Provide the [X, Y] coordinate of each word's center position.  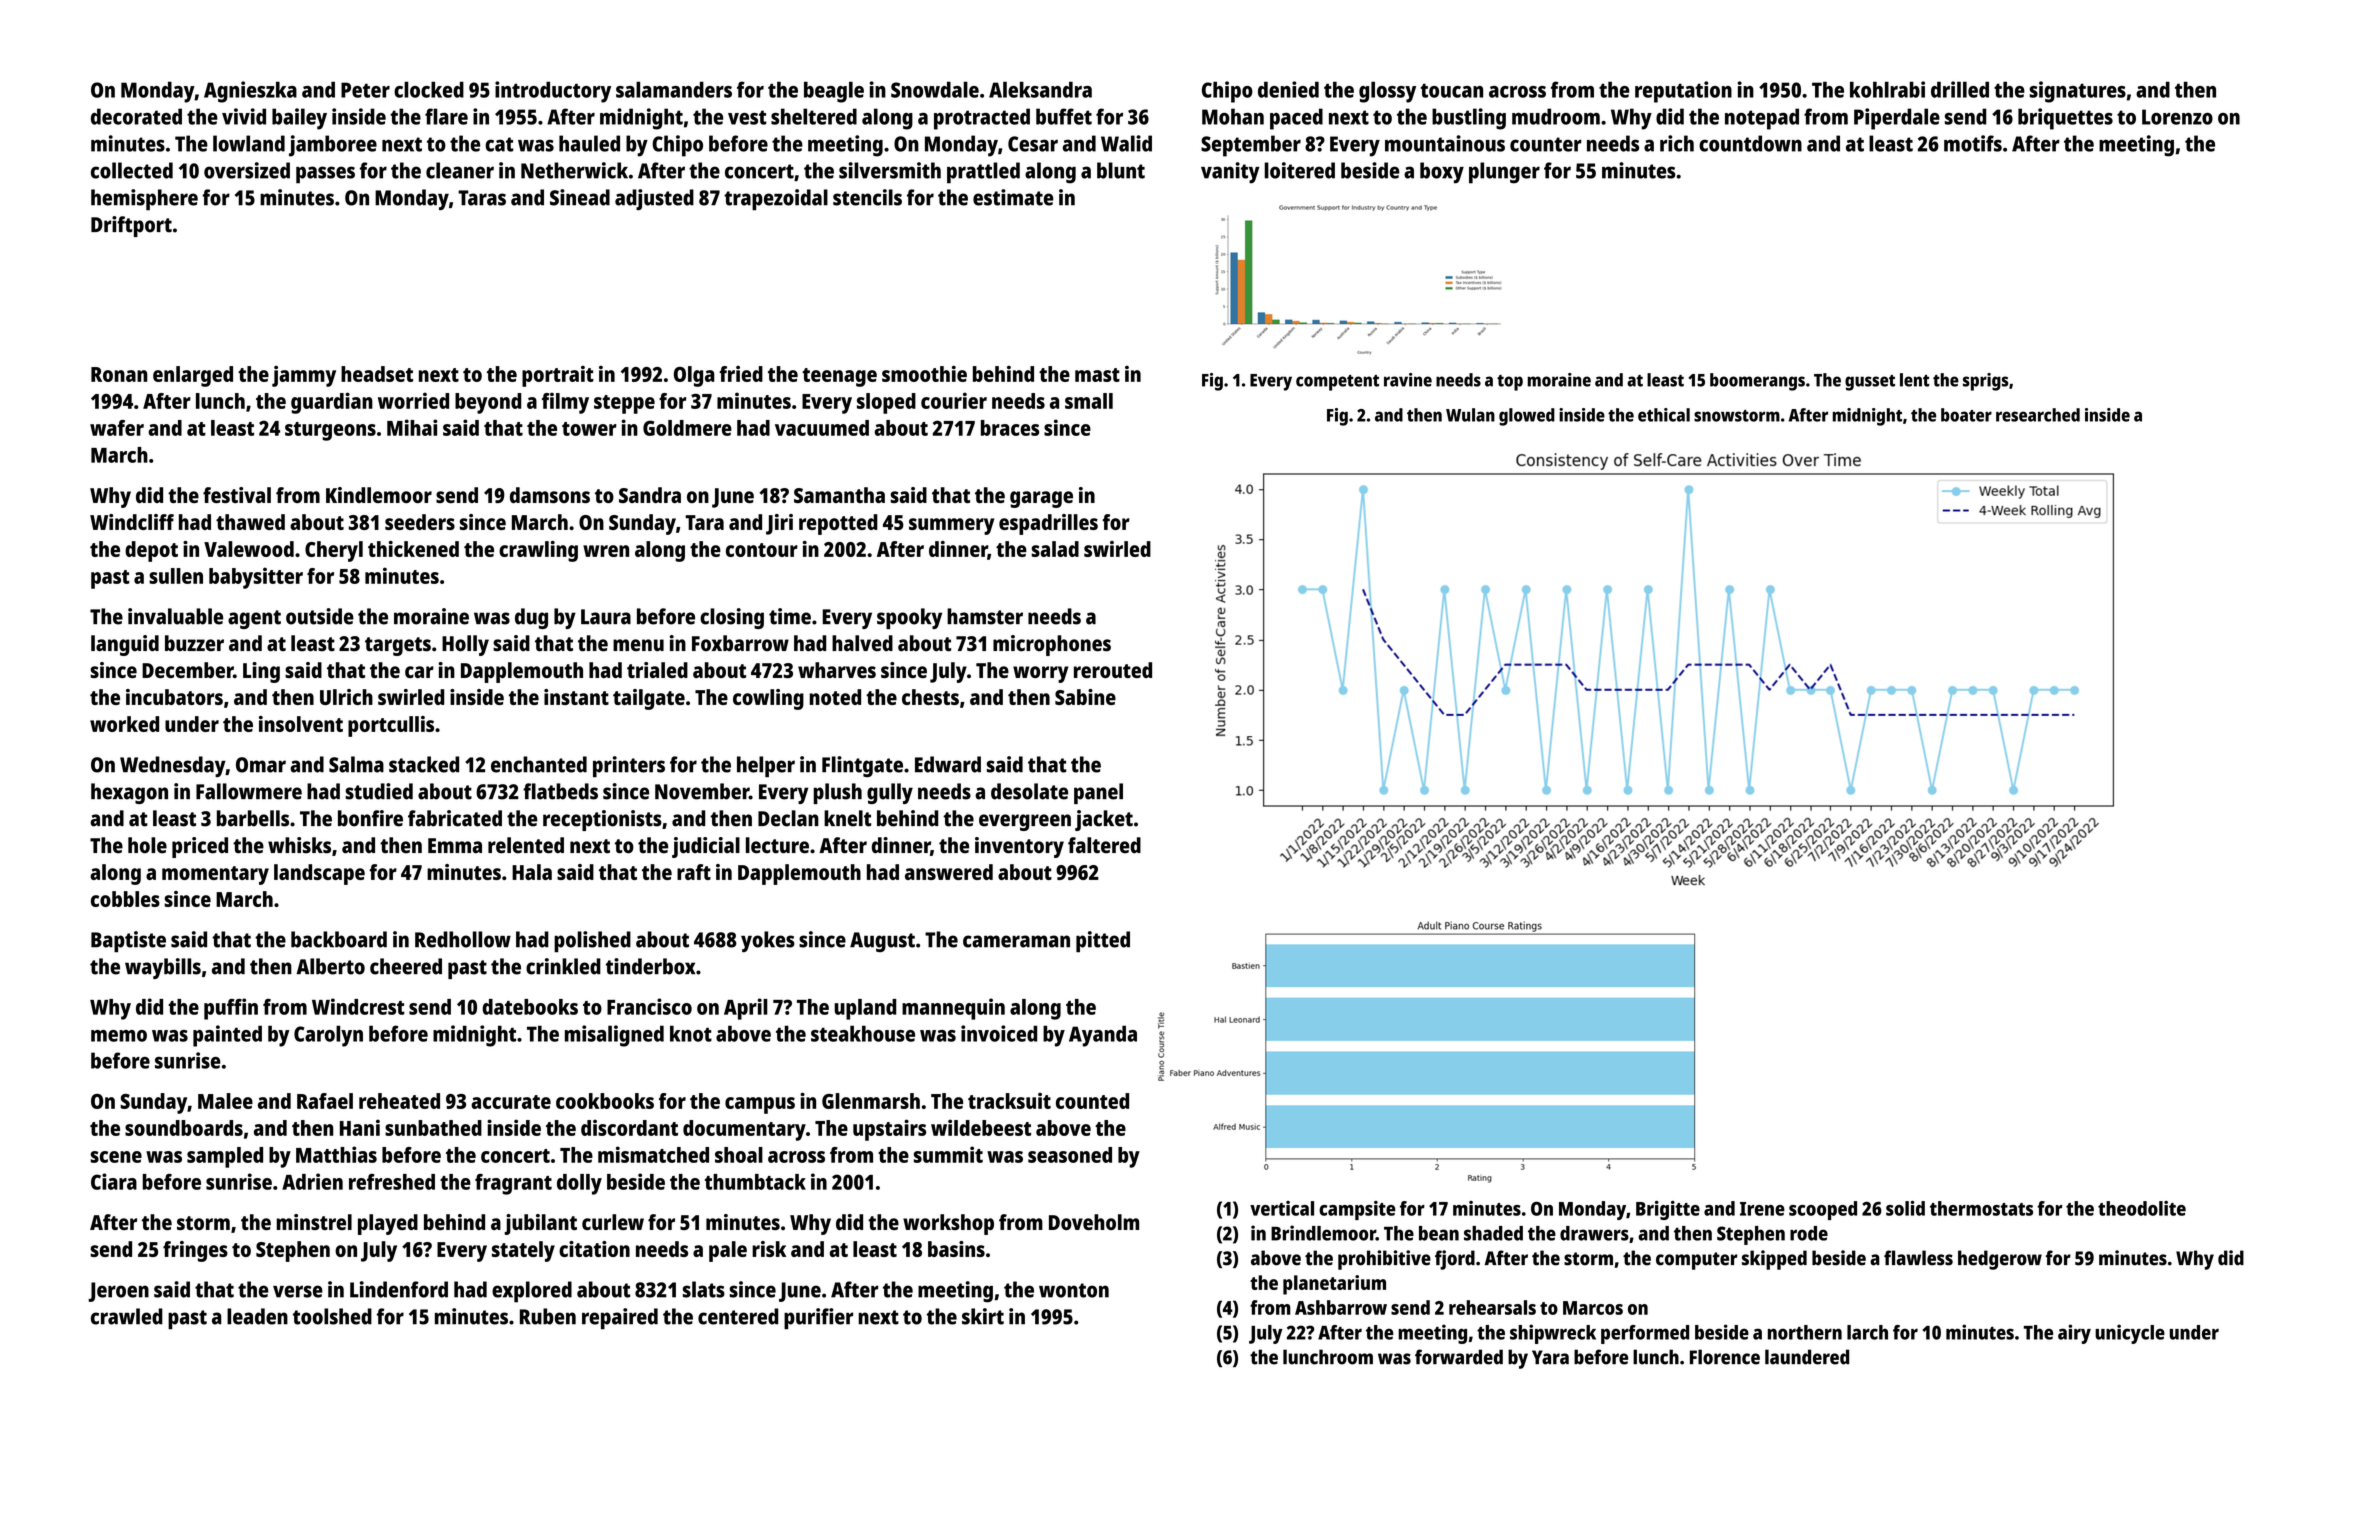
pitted [1103, 941]
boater [1966, 415]
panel [1098, 793]
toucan [1452, 90]
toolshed [332, 1316]
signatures [2077, 92]
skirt [983, 1316]
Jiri [779, 524]
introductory [553, 92]
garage [1041, 499]
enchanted [539, 764]
